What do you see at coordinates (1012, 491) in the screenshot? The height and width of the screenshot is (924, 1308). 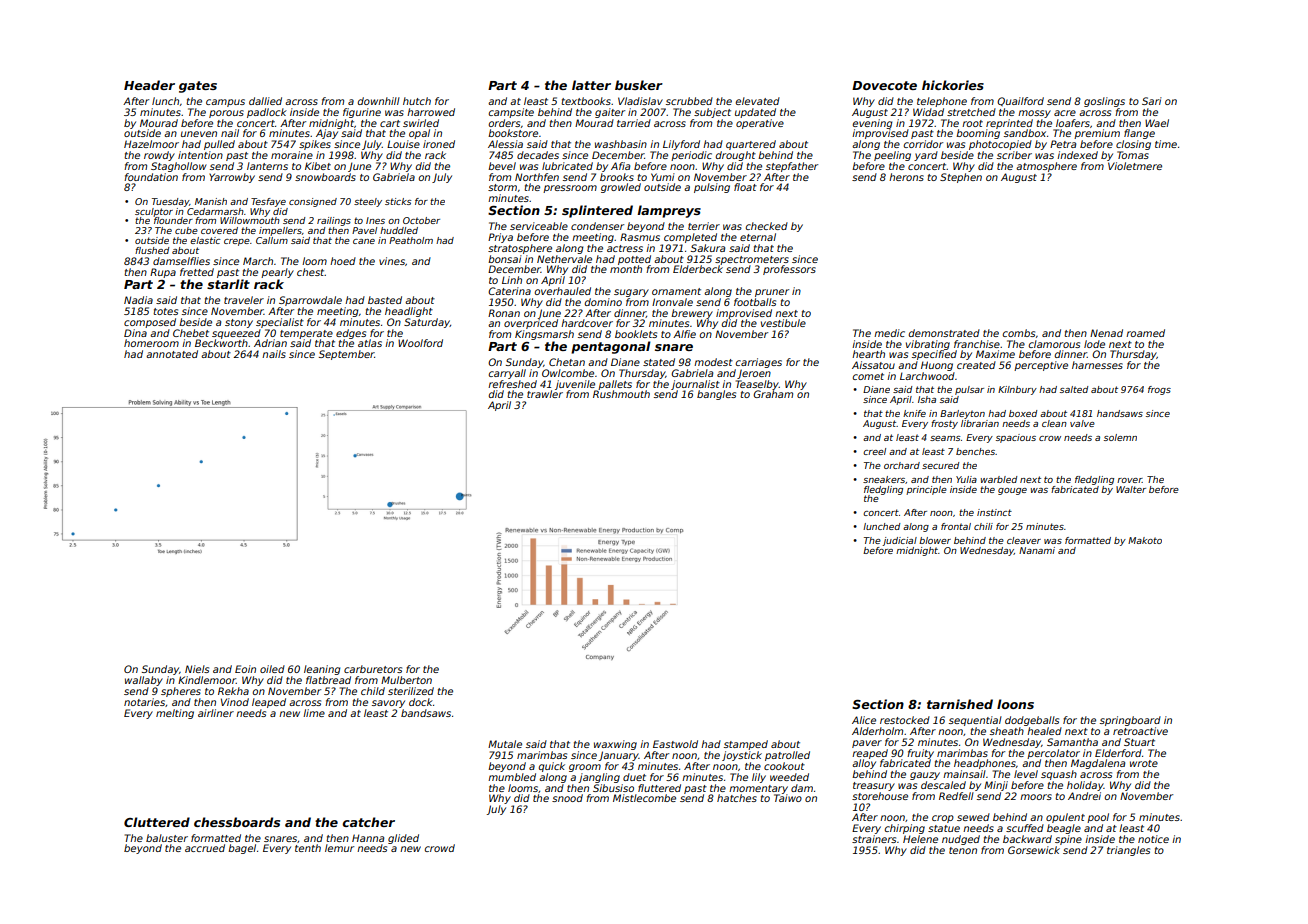 I see `gouge` at bounding box center [1012, 491].
